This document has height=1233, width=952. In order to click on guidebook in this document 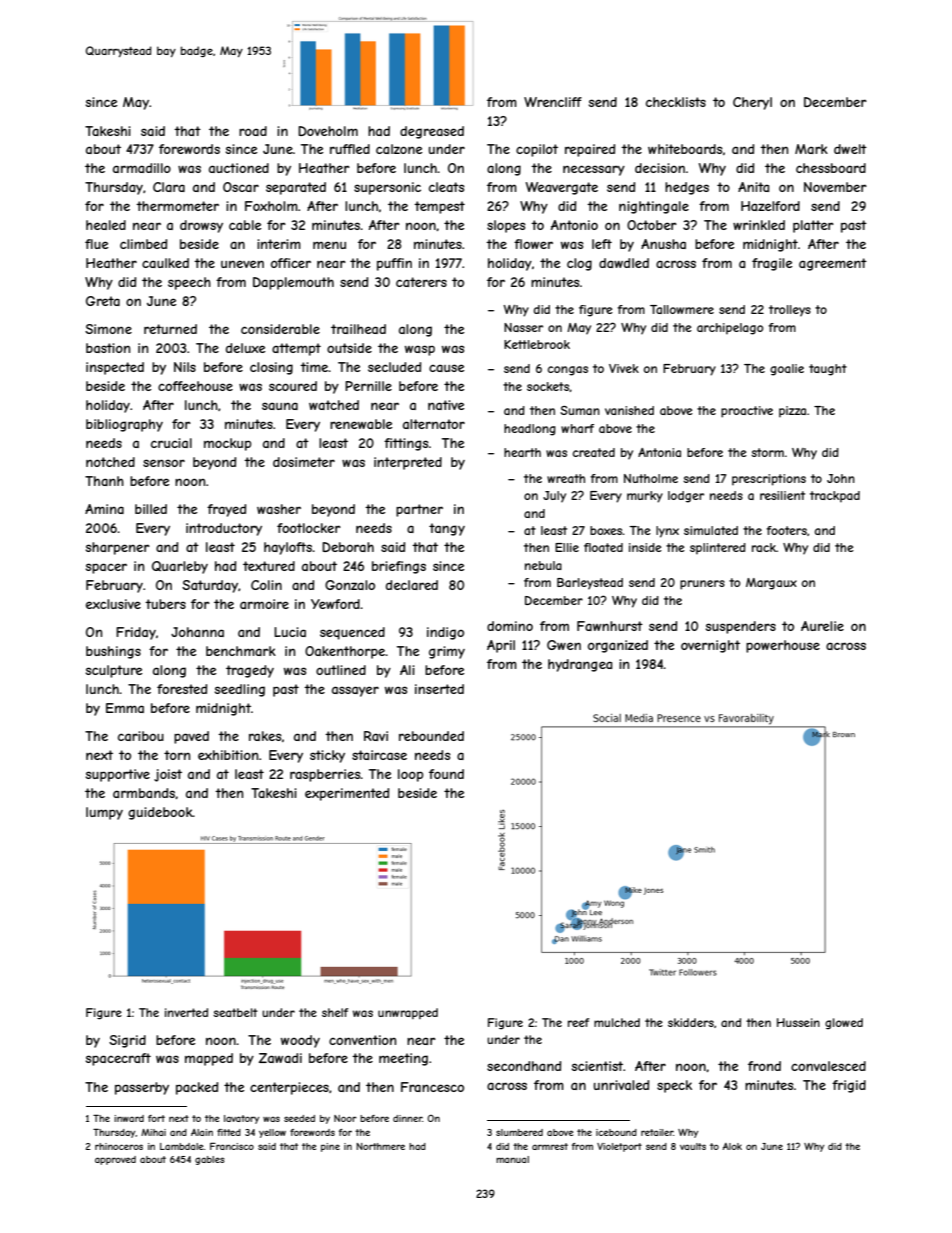, I will do `click(160, 813)`.
